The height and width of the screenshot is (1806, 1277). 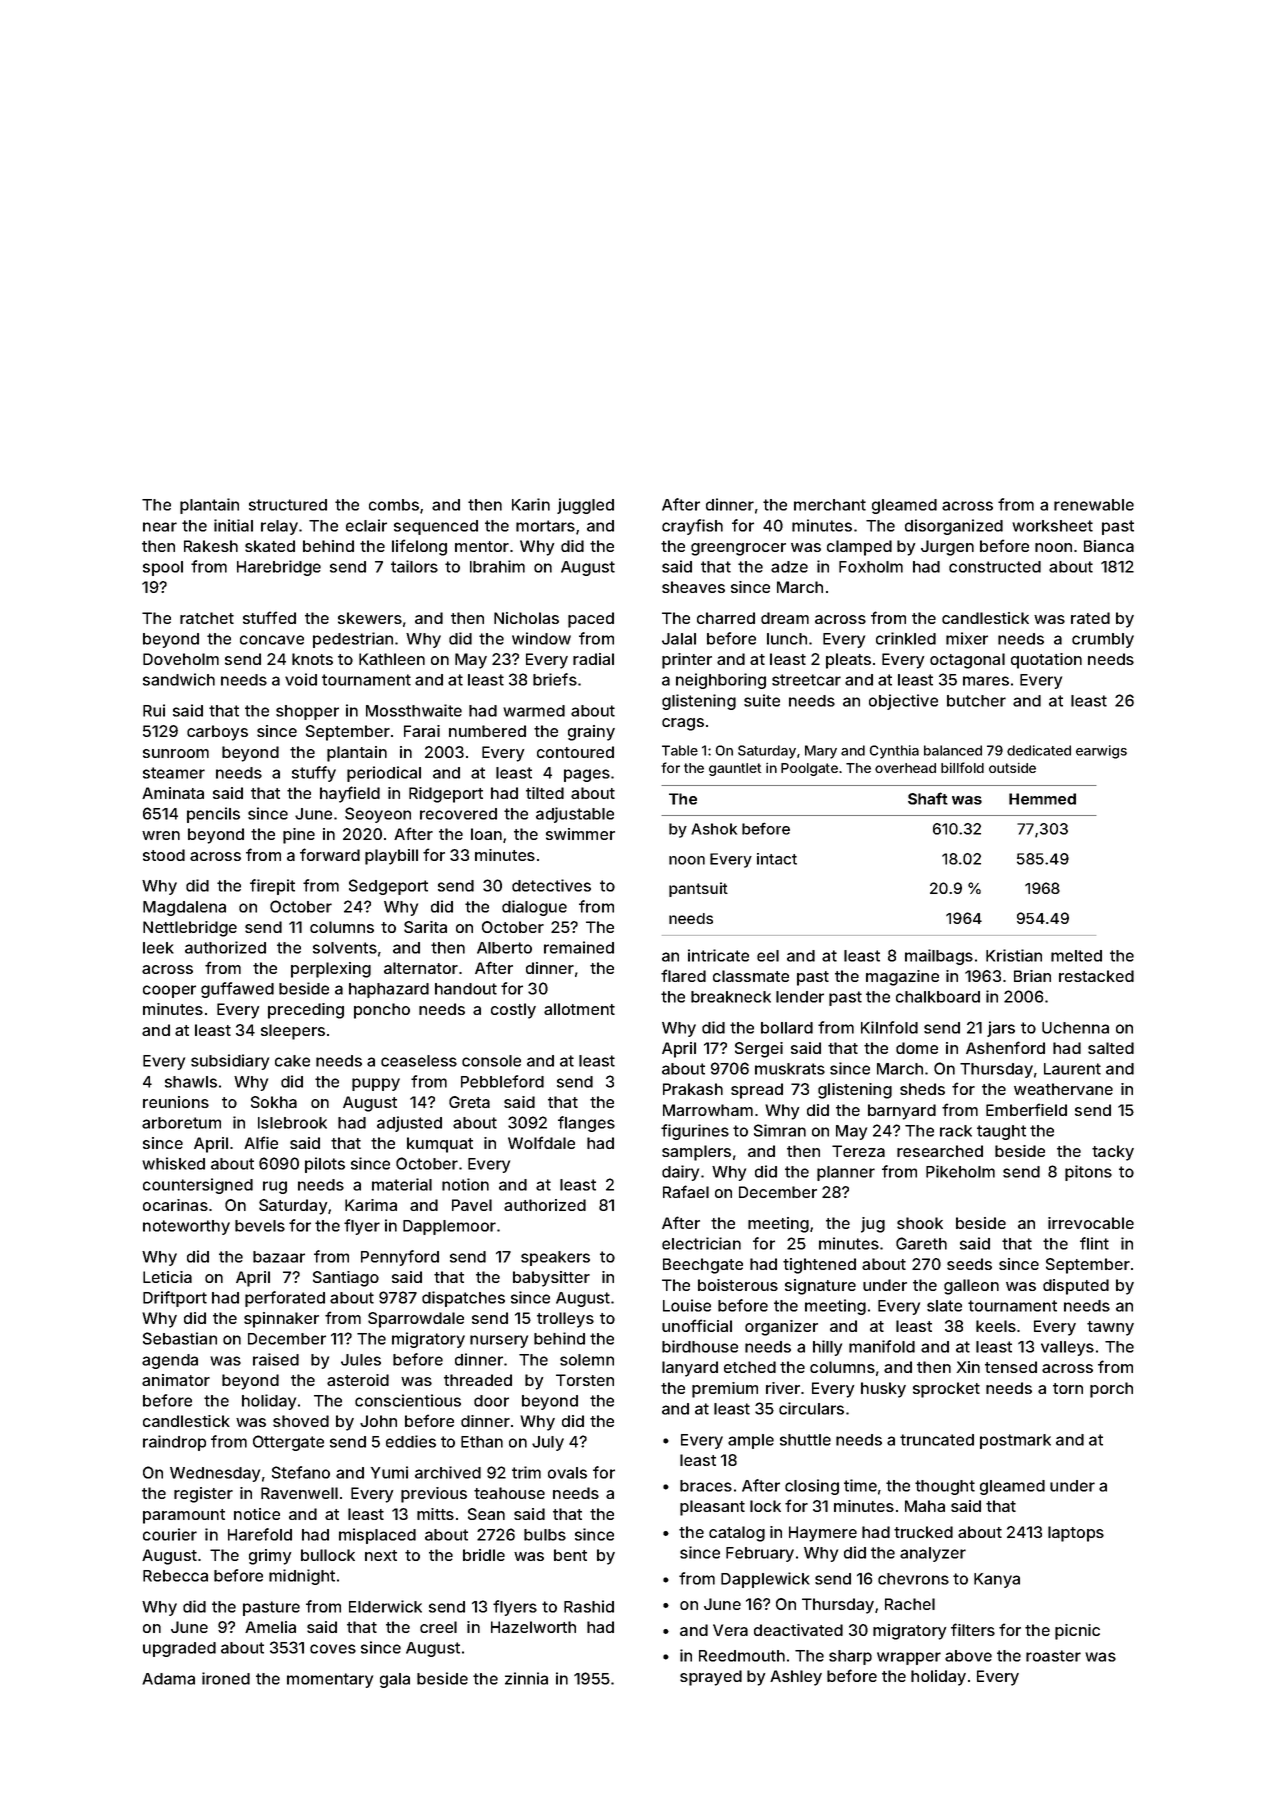 What do you see at coordinates (416, 1320) in the screenshot?
I see `Sparrowdale` at bounding box center [416, 1320].
